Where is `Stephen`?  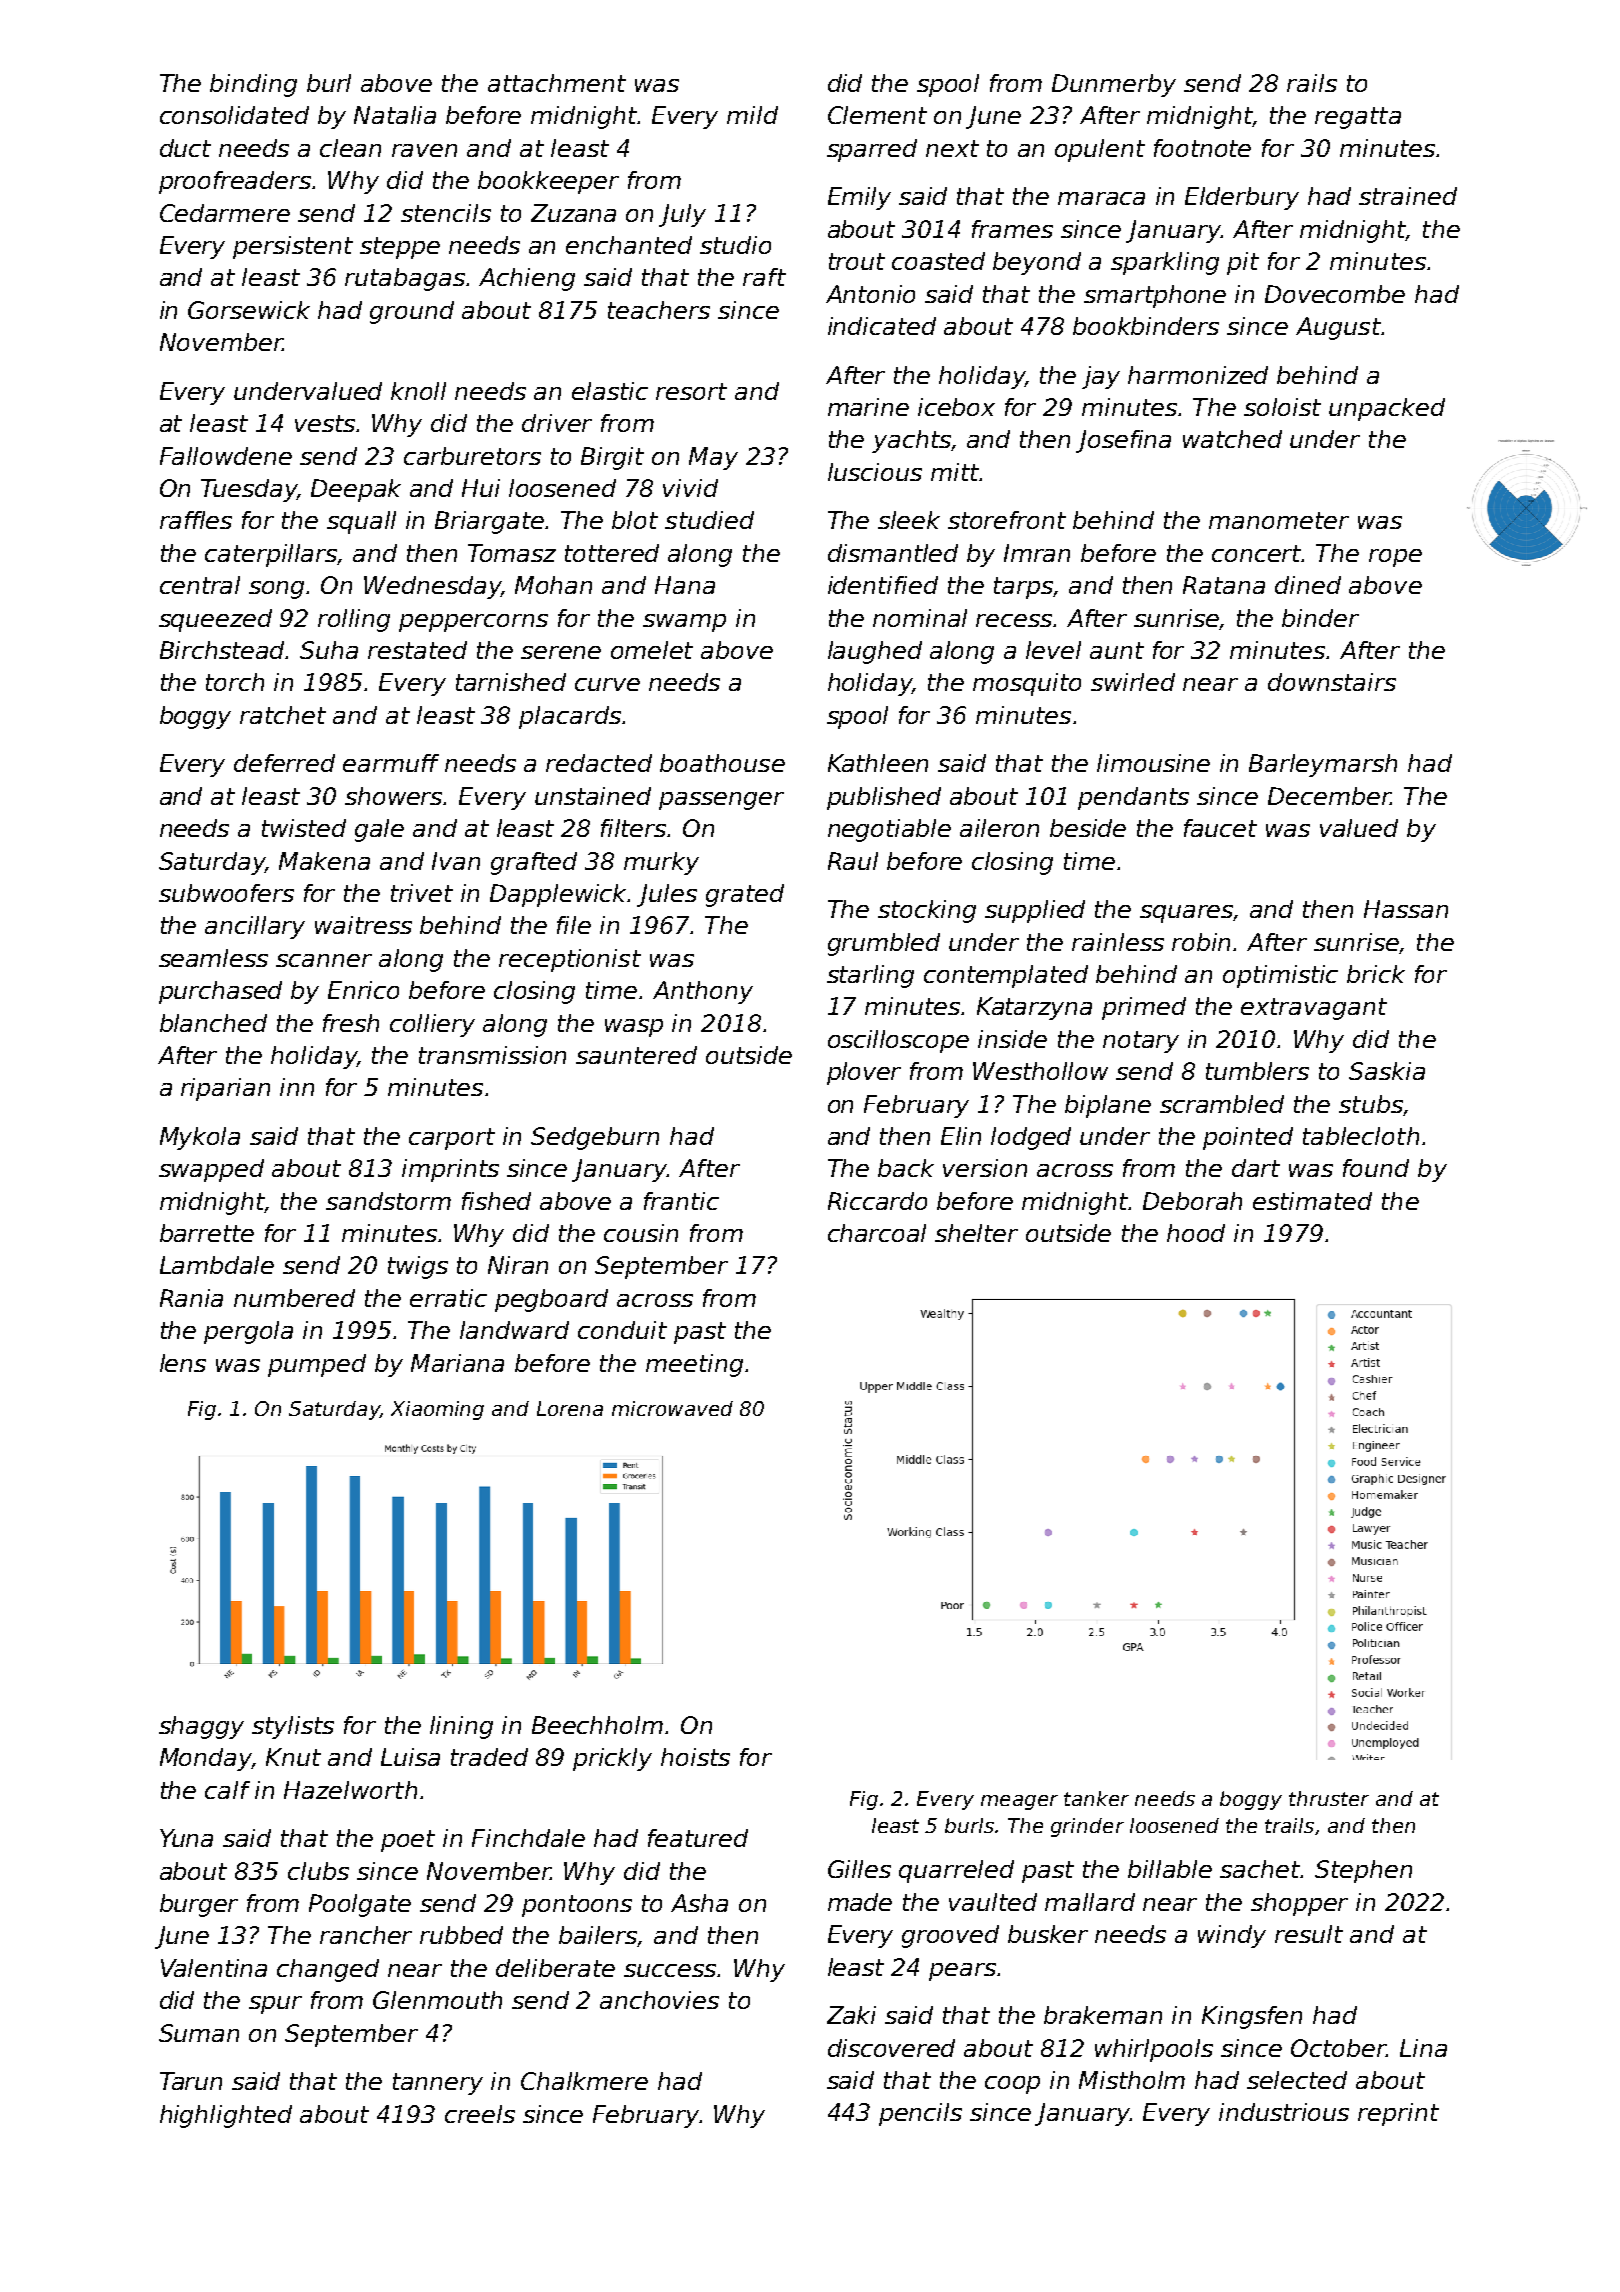
Stephen is located at coordinates (1363, 1871).
